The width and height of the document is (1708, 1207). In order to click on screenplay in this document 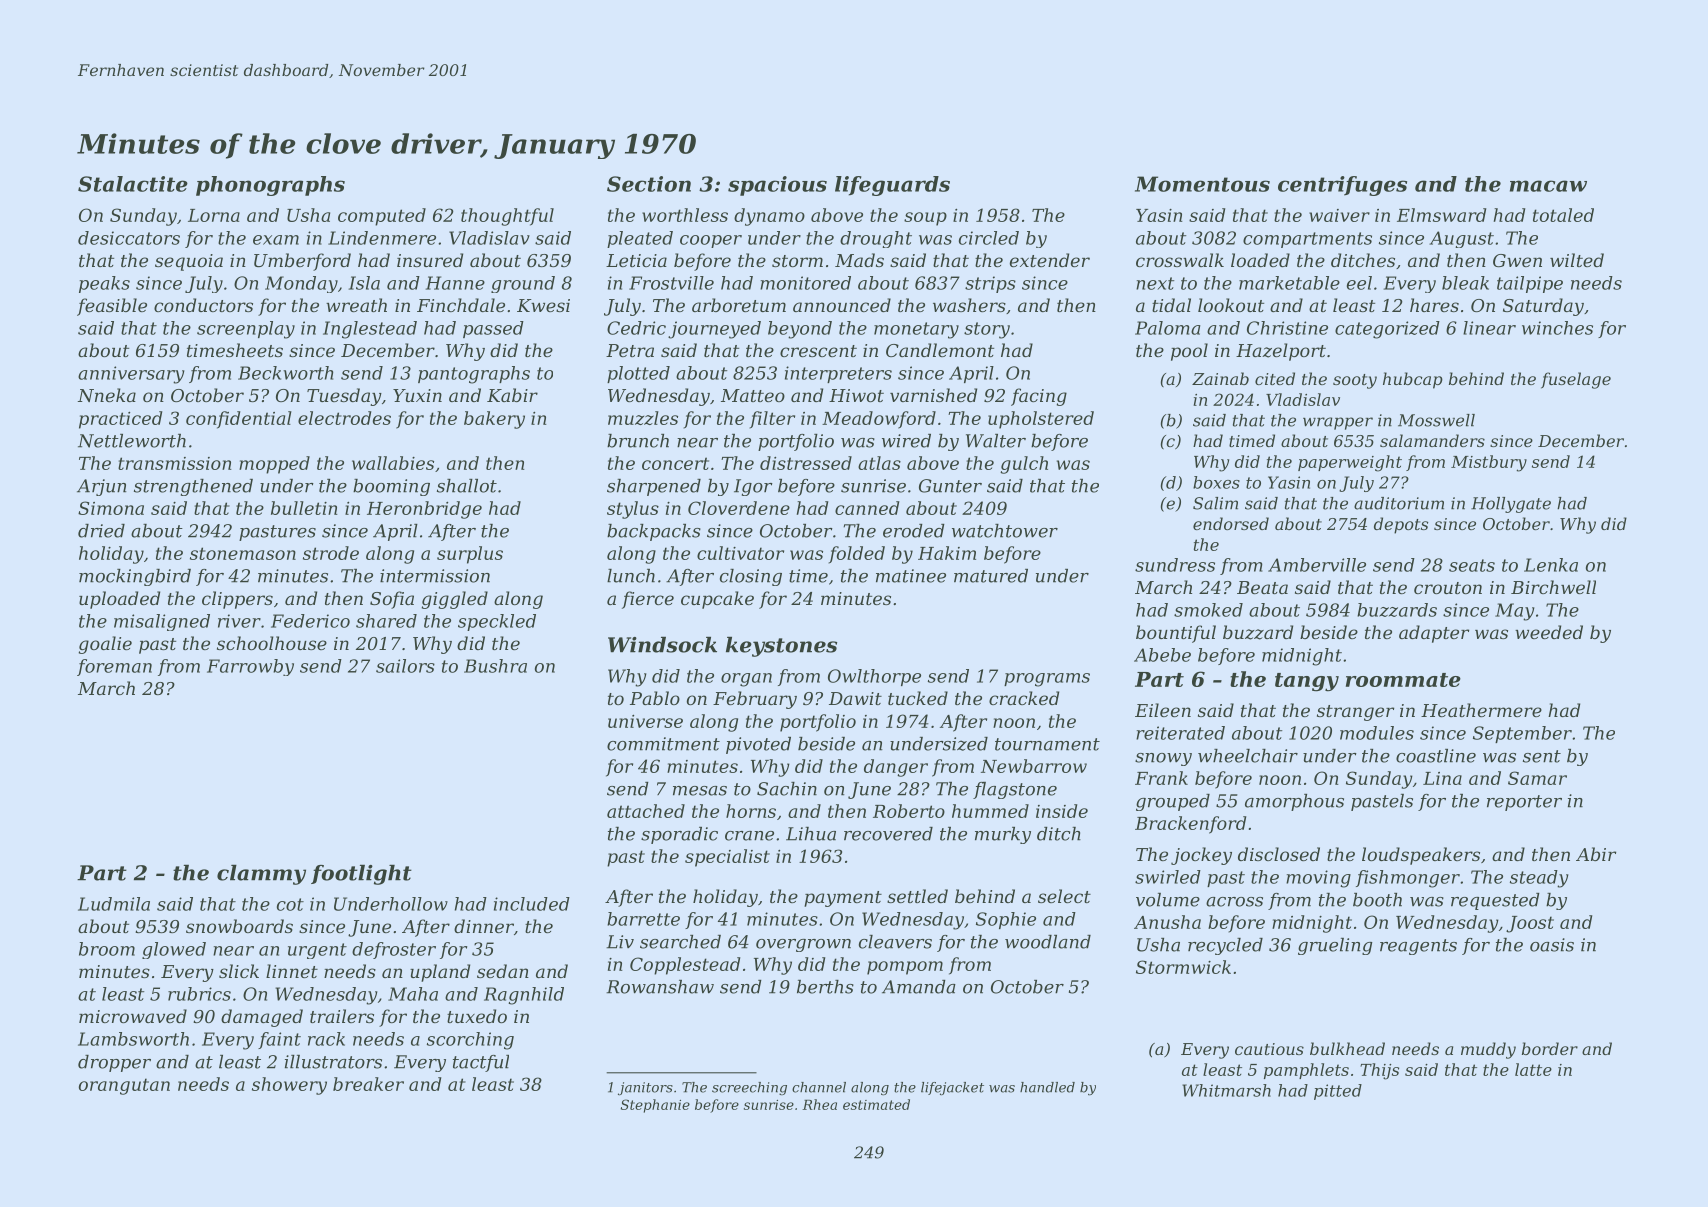, I will do `click(246, 330)`.
